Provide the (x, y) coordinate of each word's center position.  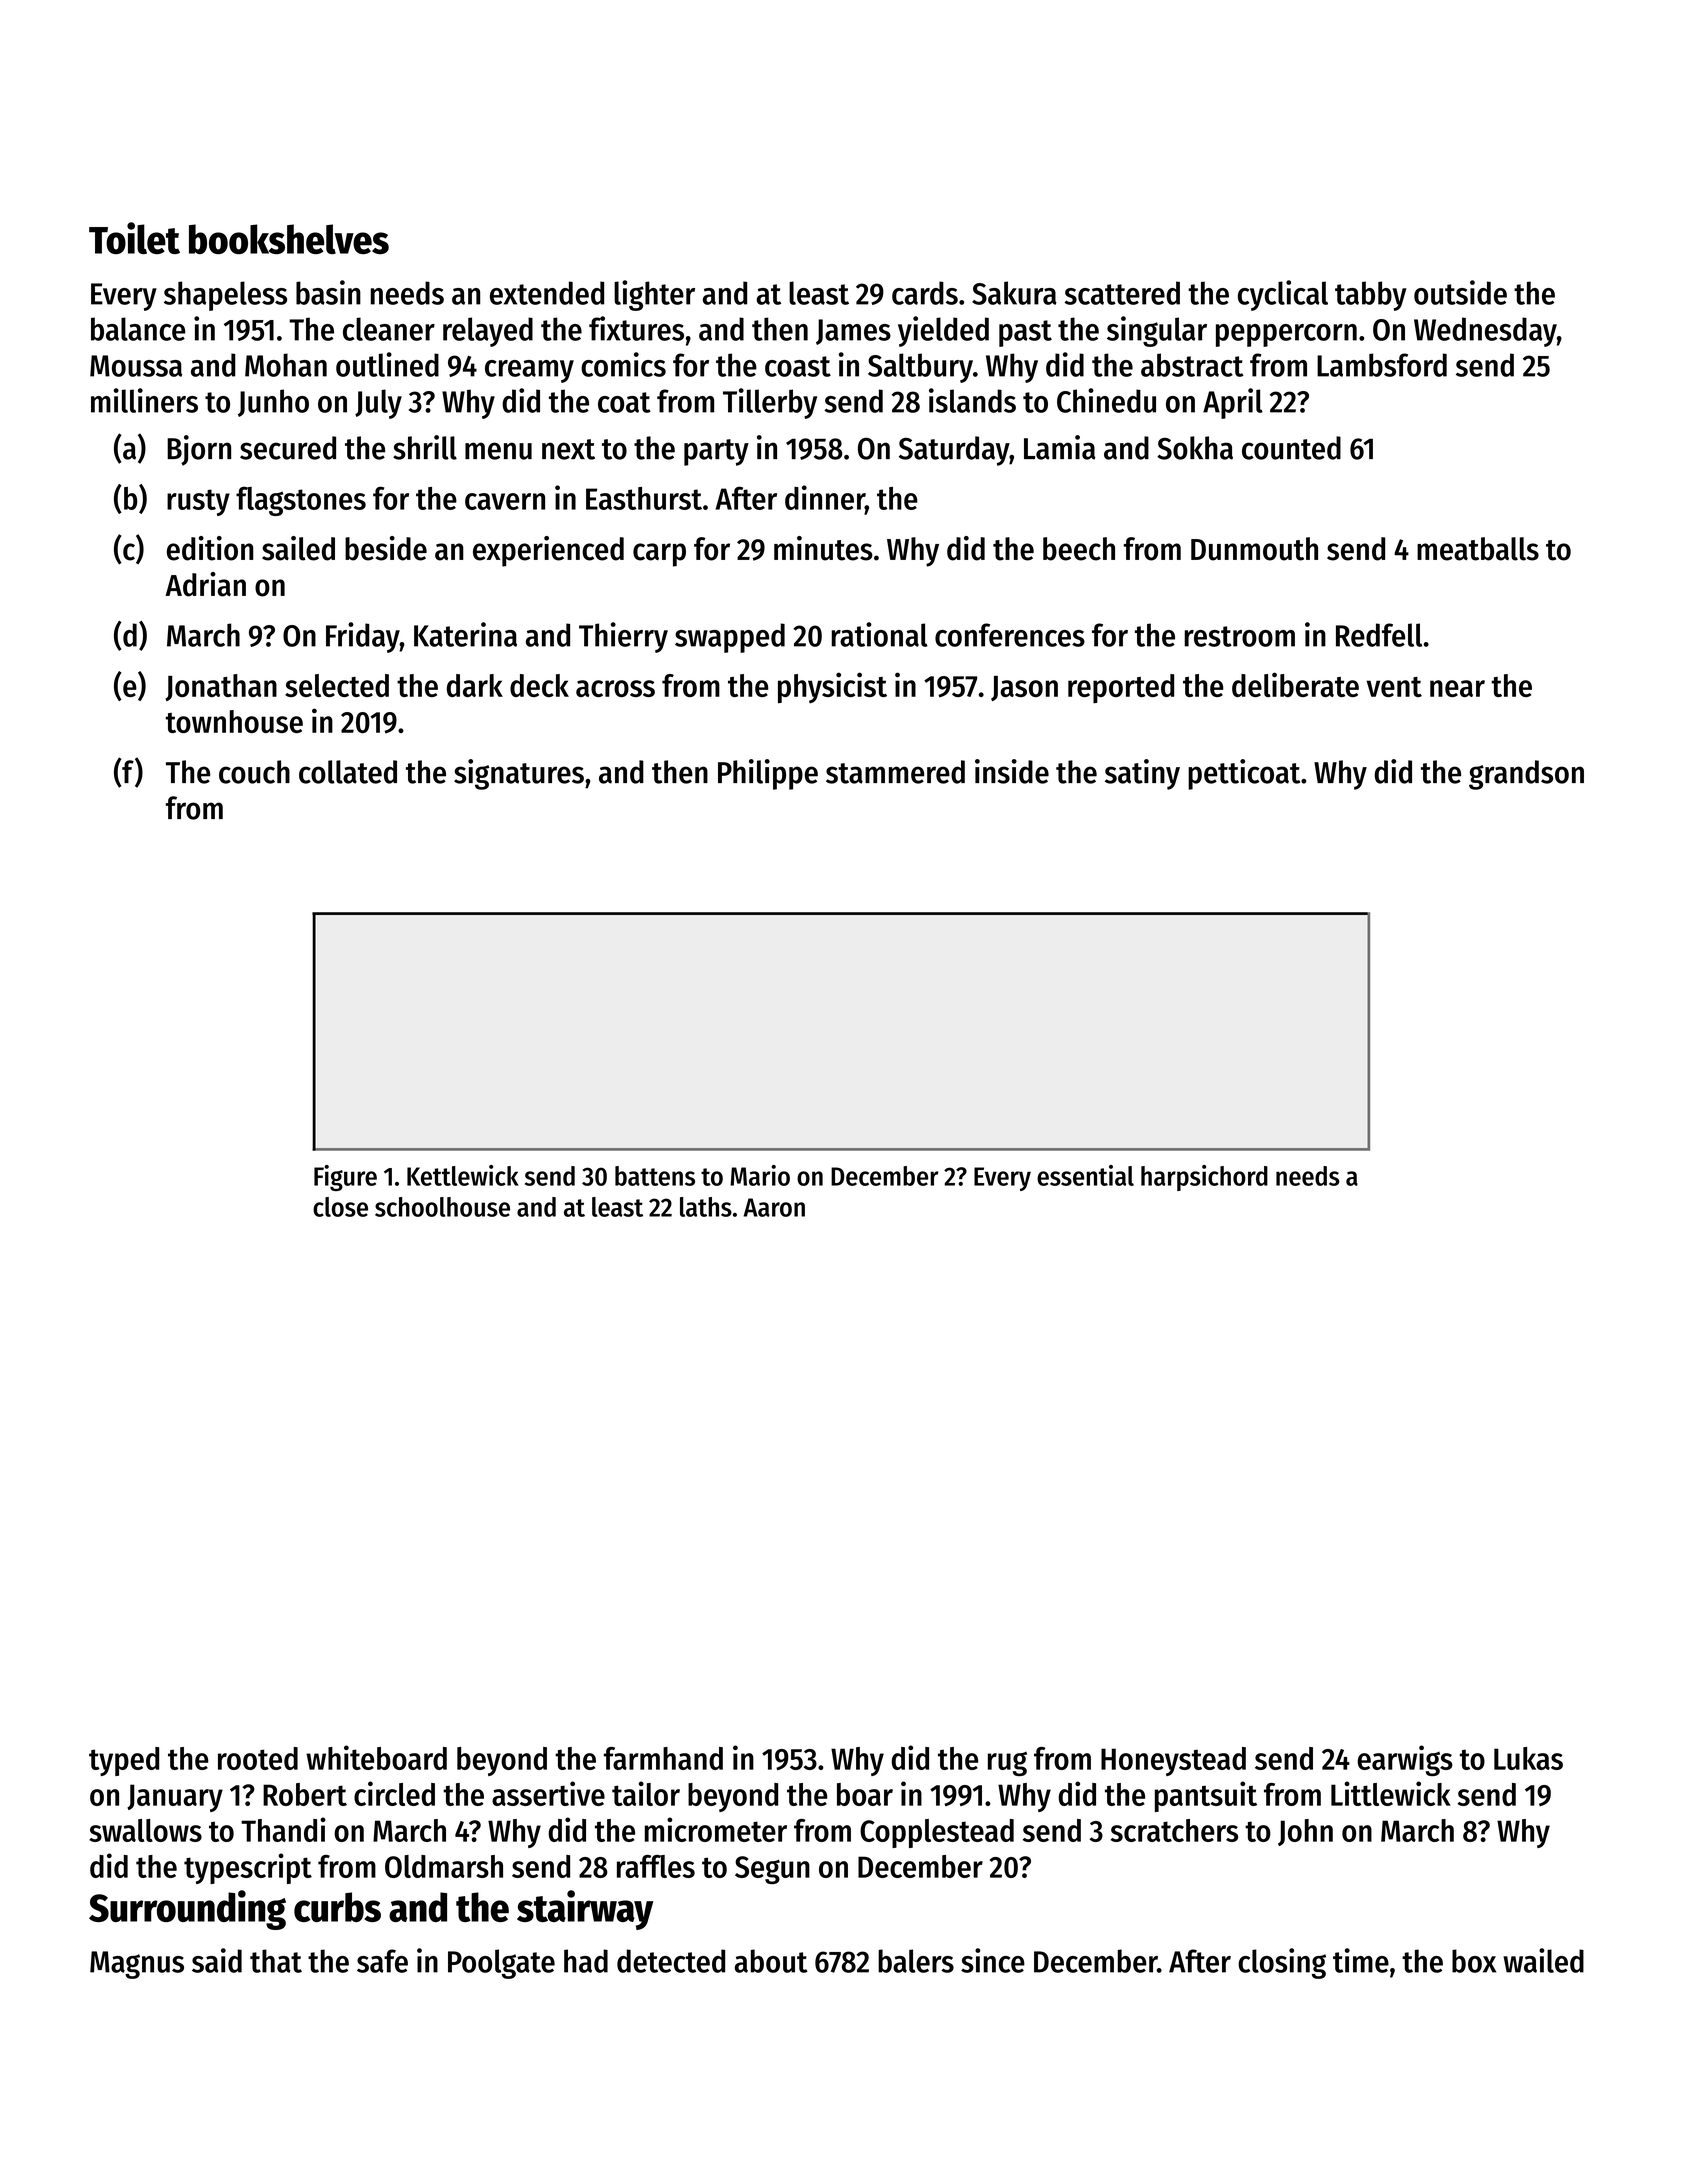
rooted (258, 1758)
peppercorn (1286, 335)
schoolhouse (442, 1207)
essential (1085, 1175)
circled (394, 1793)
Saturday (954, 451)
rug (1007, 1764)
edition (210, 548)
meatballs (1478, 549)
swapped (730, 638)
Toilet (134, 238)
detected (671, 1961)
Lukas (1528, 1758)
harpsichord (1204, 1178)
